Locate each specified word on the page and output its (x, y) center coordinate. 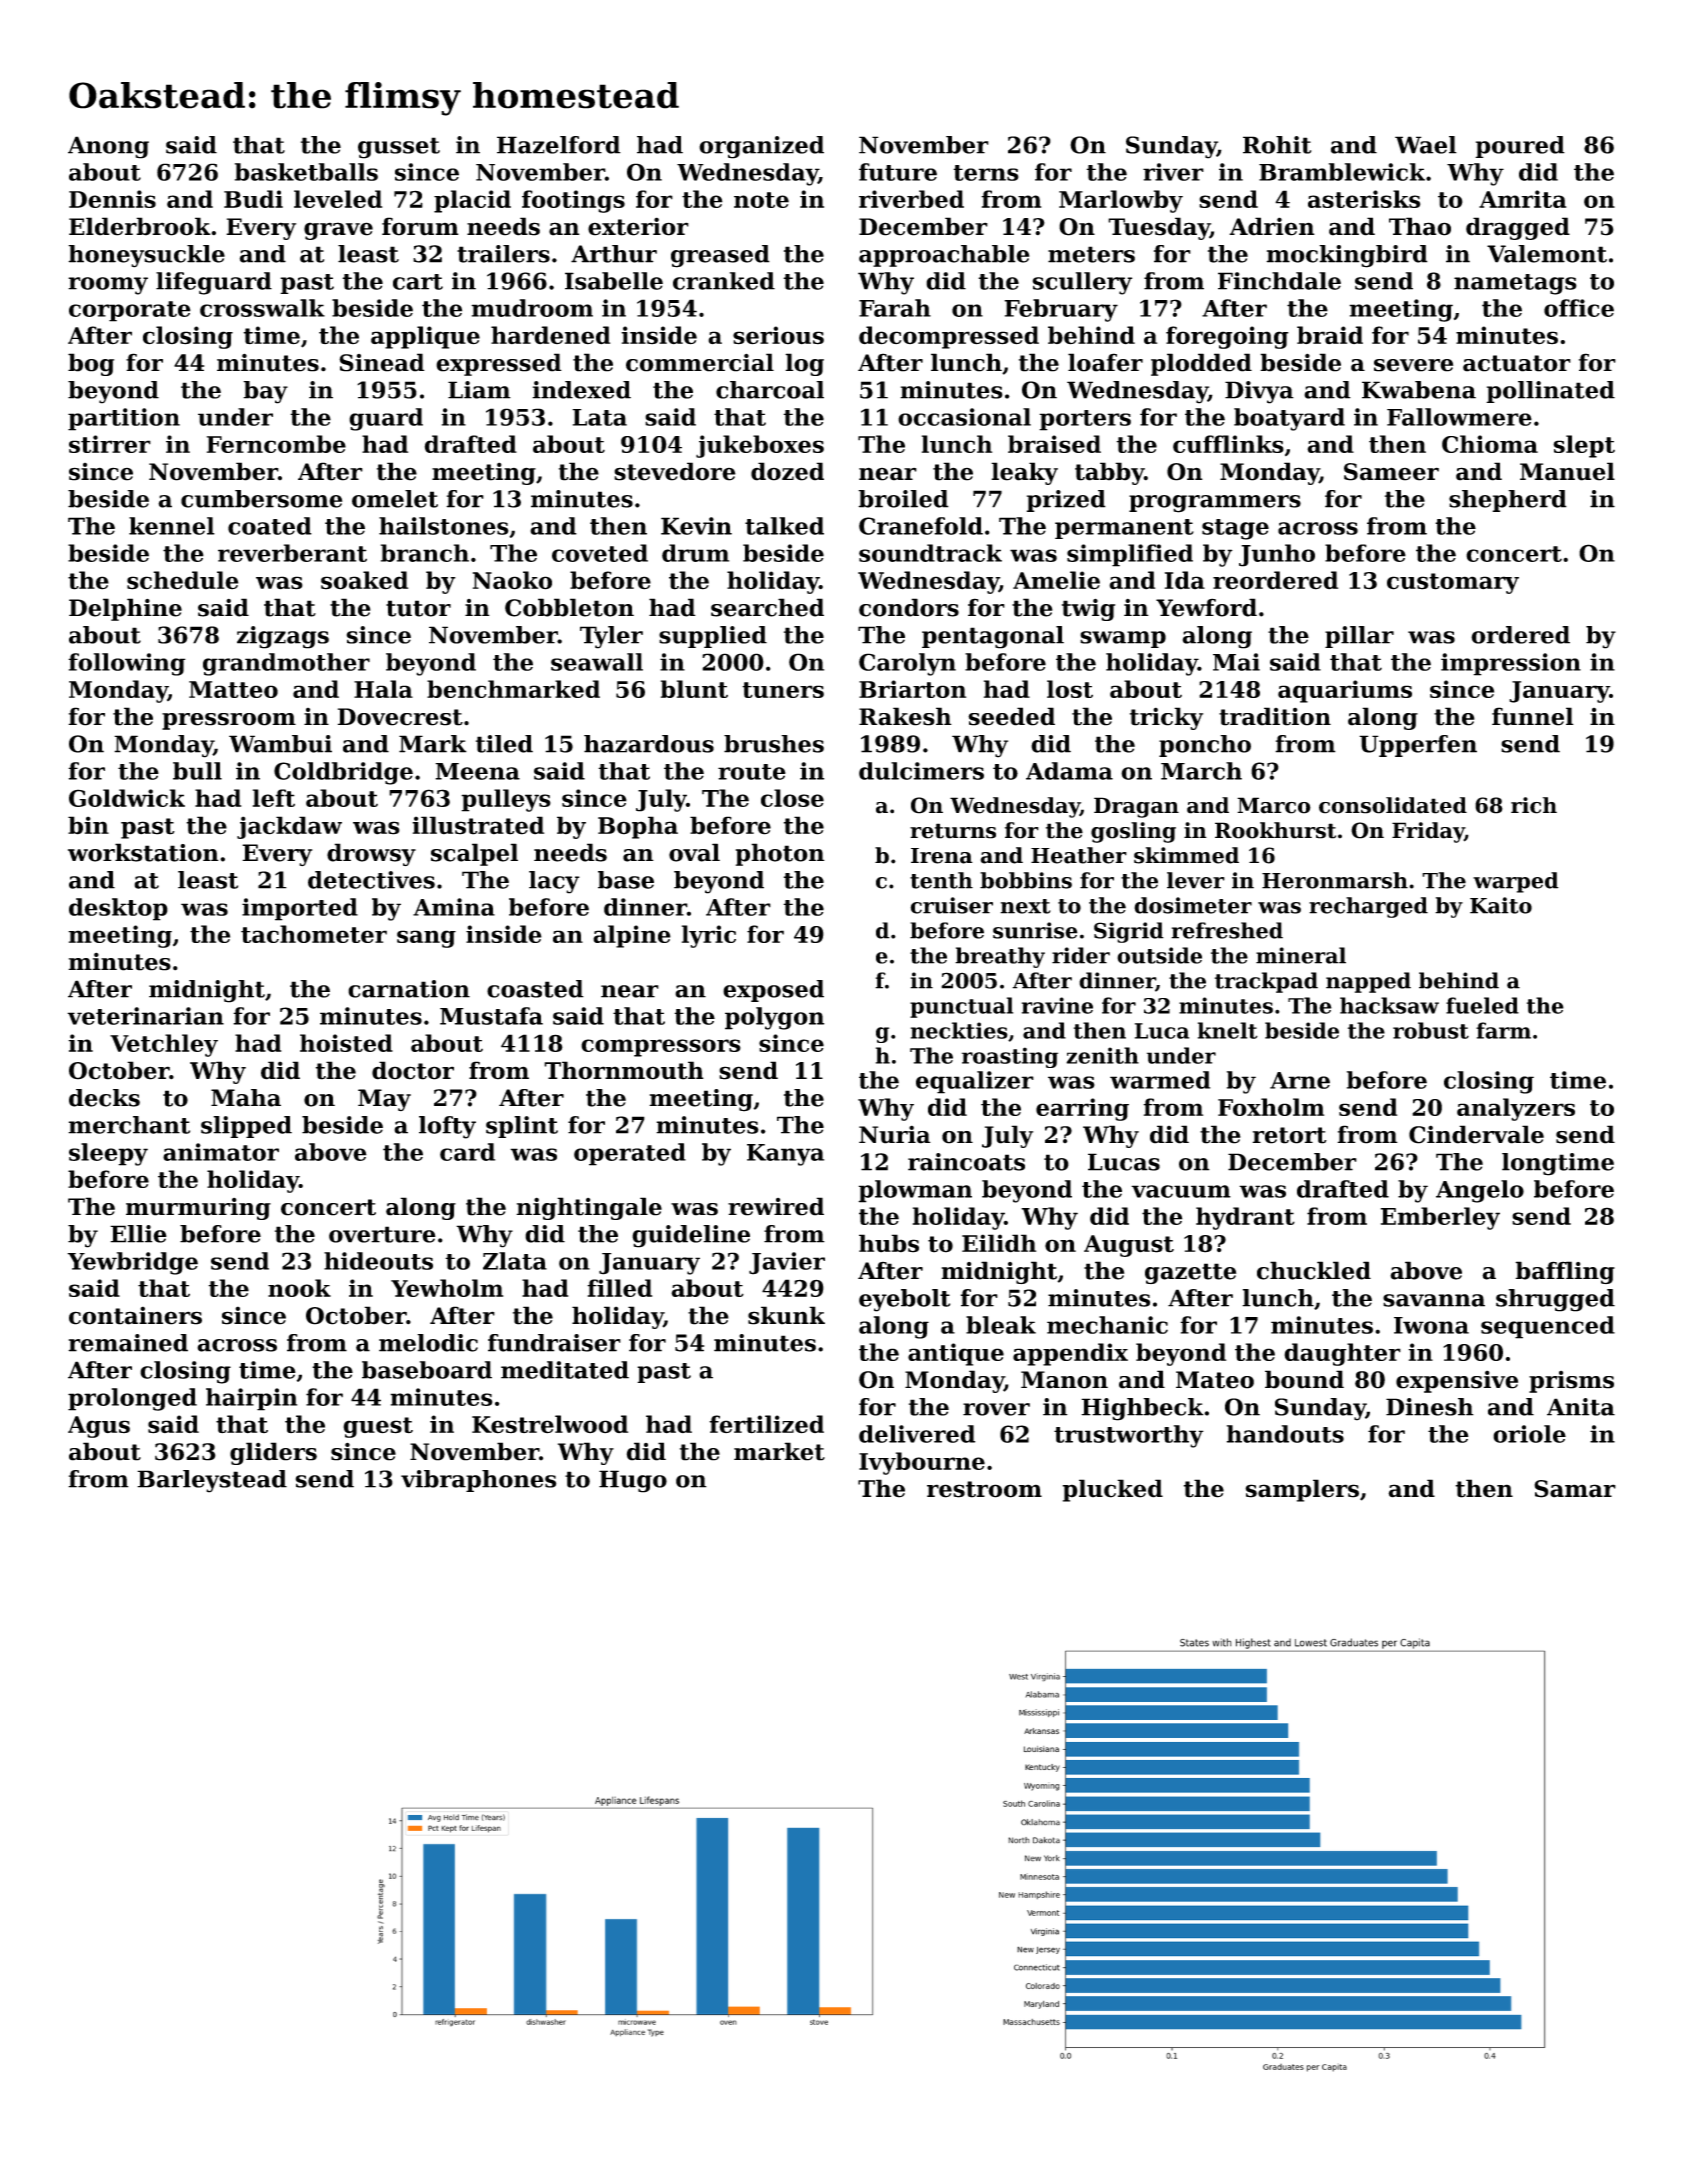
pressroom (229, 721)
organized (761, 147)
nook (299, 1288)
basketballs (306, 172)
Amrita (1522, 199)
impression (1511, 664)
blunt (694, 689)
